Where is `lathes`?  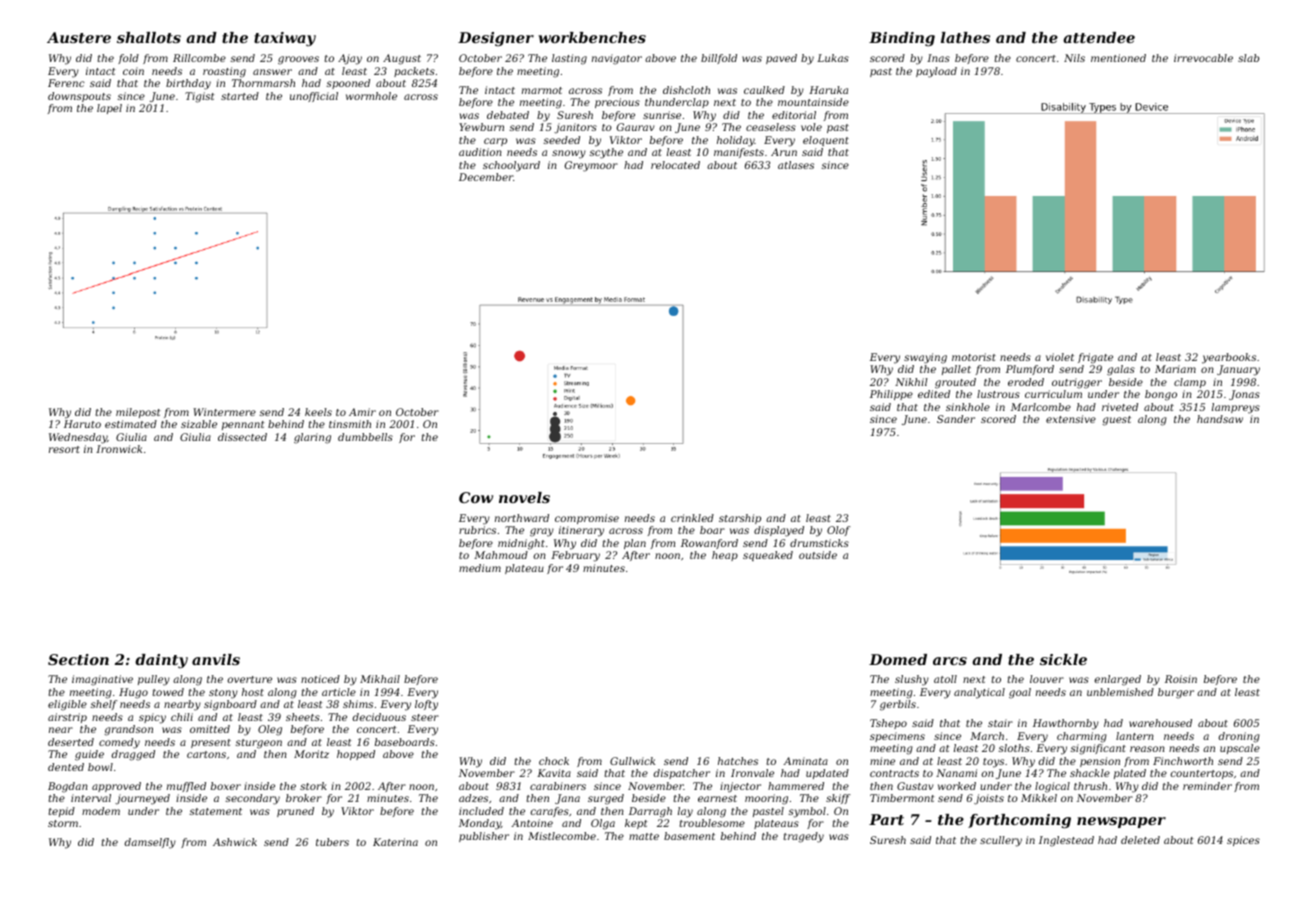 lathes is located at coordinates (965, 37).
